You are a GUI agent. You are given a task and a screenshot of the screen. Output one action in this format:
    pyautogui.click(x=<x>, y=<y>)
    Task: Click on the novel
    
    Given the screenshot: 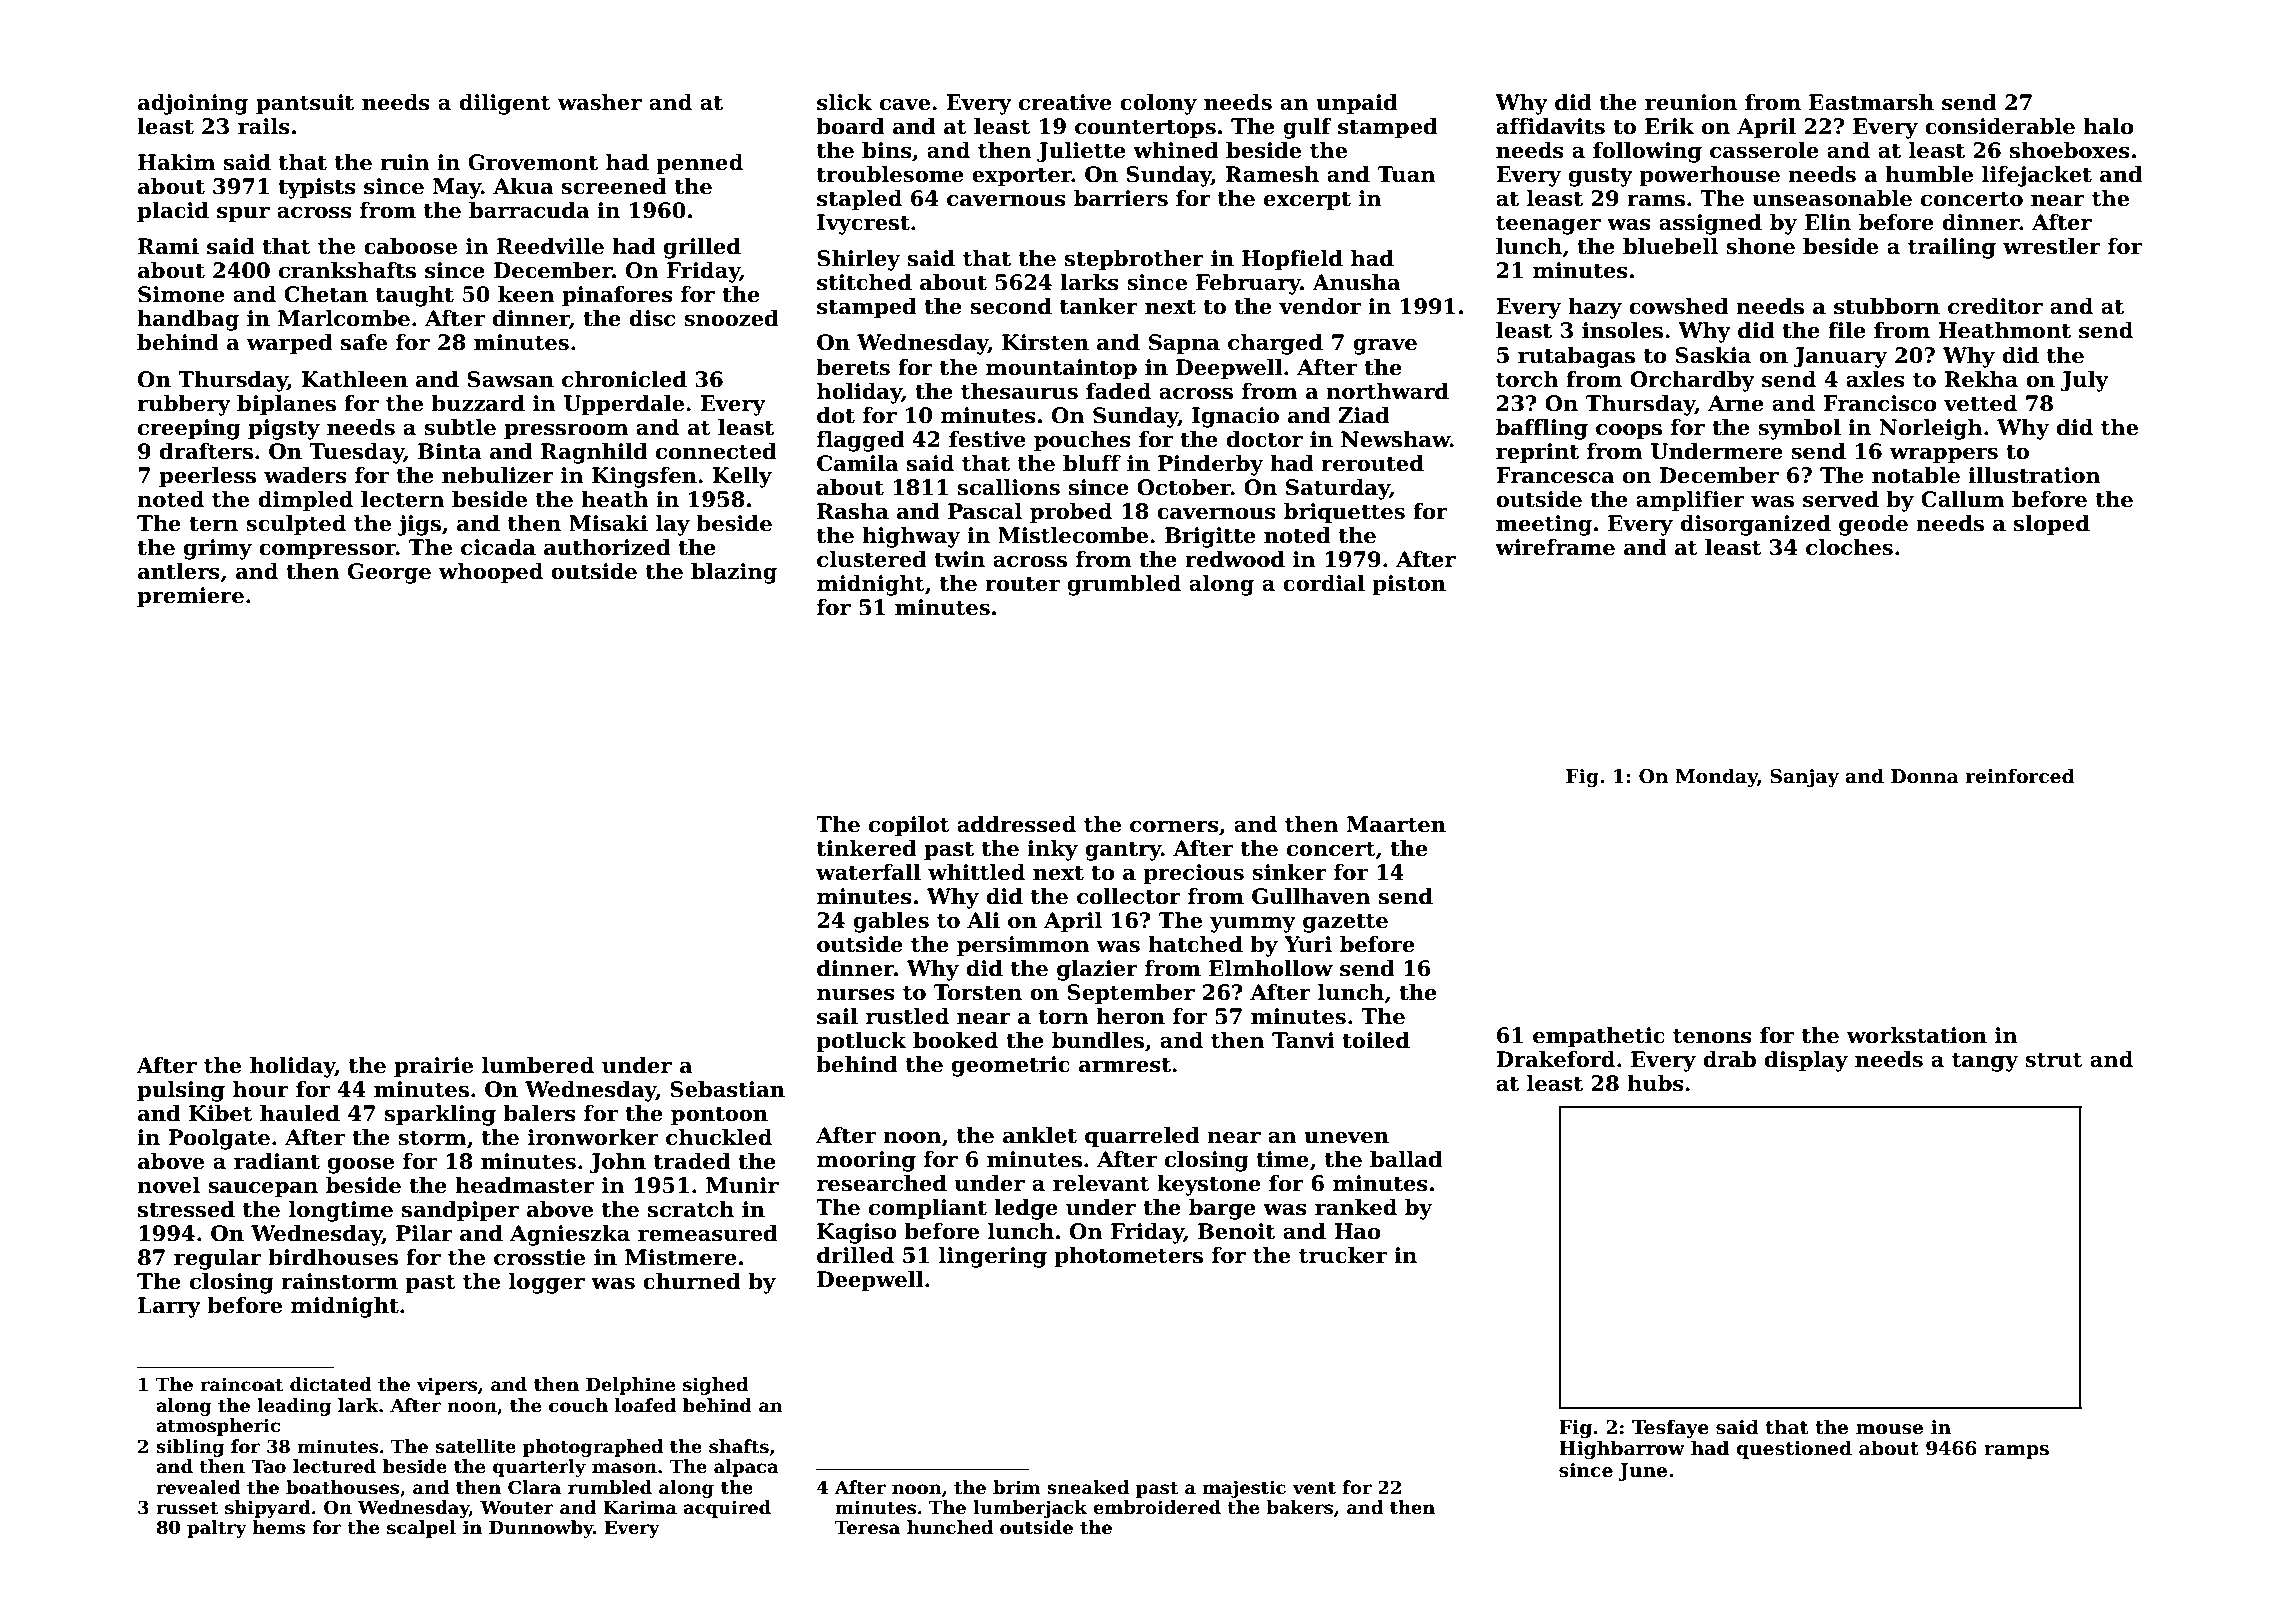 What is the action you would take?
    pyautogui.click(x=168, y=1185)
